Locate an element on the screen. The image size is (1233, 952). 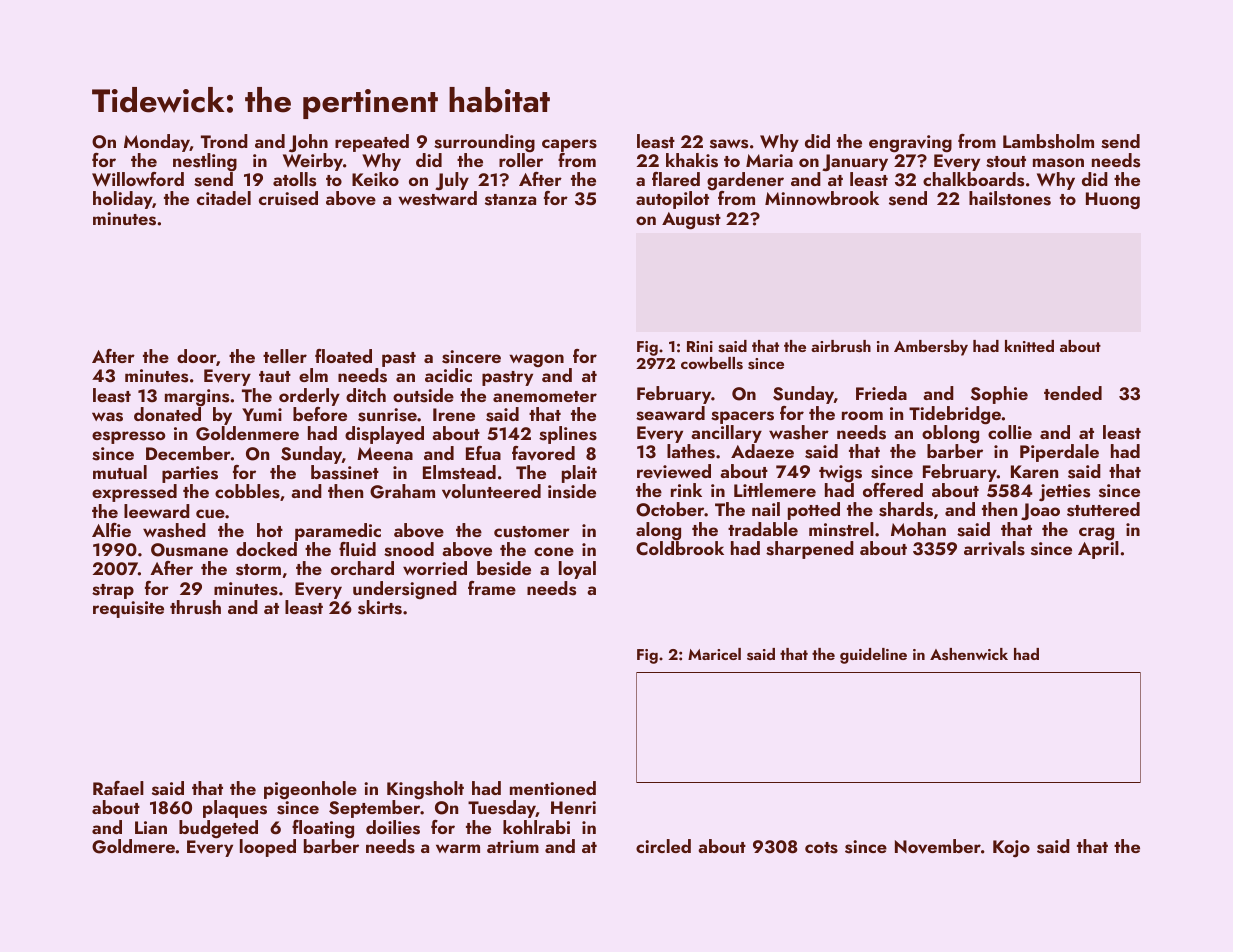
roller is located at coordinates (521, 160).
